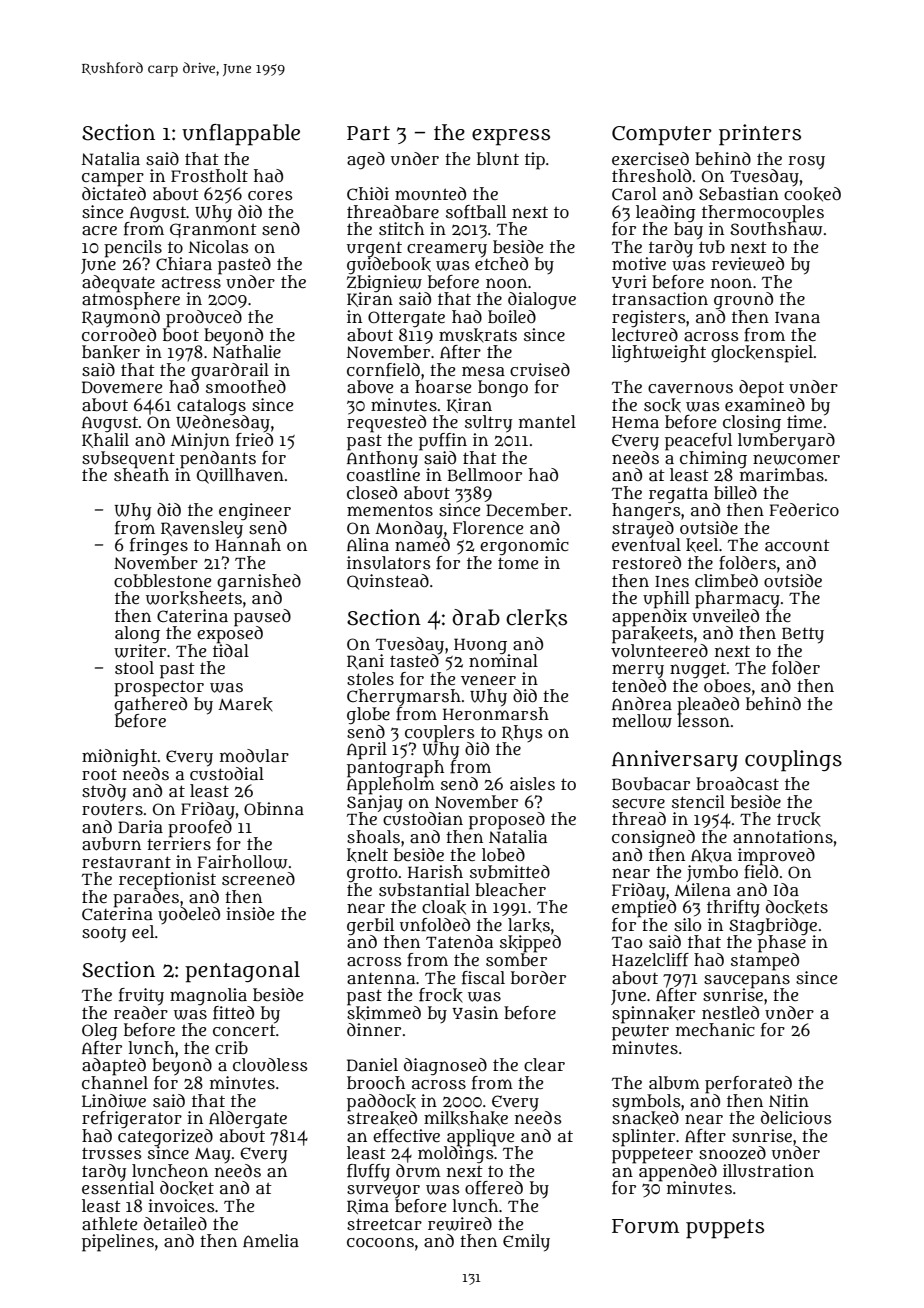  I want to click on pentagonal, so click(242, 972).
